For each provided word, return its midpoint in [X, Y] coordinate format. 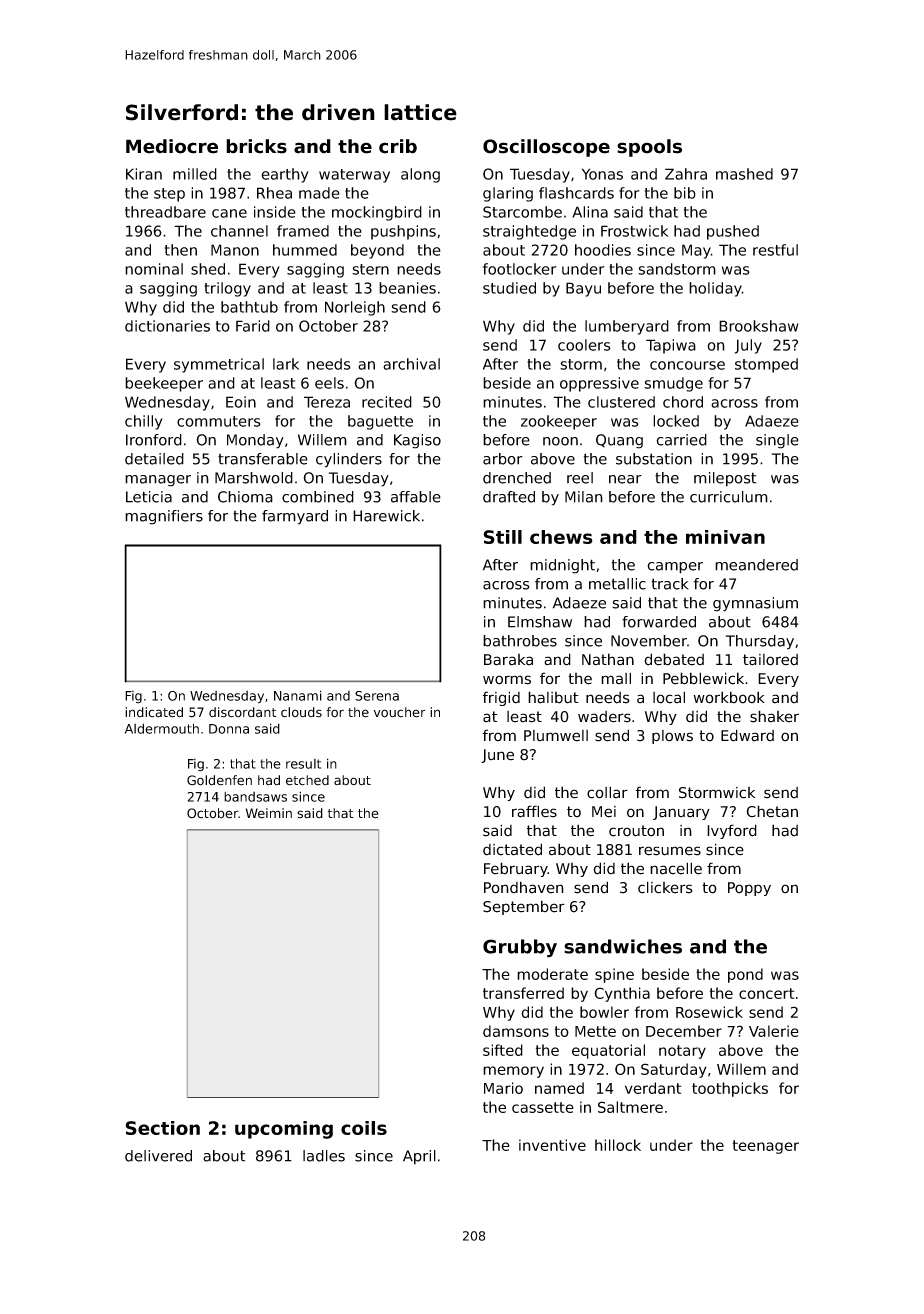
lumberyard [627, 327]
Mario [503, 1088]
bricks [256, 146]
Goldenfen [219, 780]
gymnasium [755, 604]
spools [649, 148]
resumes [670, 851]
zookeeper [559, 422]
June [497, 756]
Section [162, 1128]
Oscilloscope [546, 148]
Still [502, 537]
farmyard [295, 517]
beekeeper [164, 384]
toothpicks [730, 1089]
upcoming [284, 1130]
